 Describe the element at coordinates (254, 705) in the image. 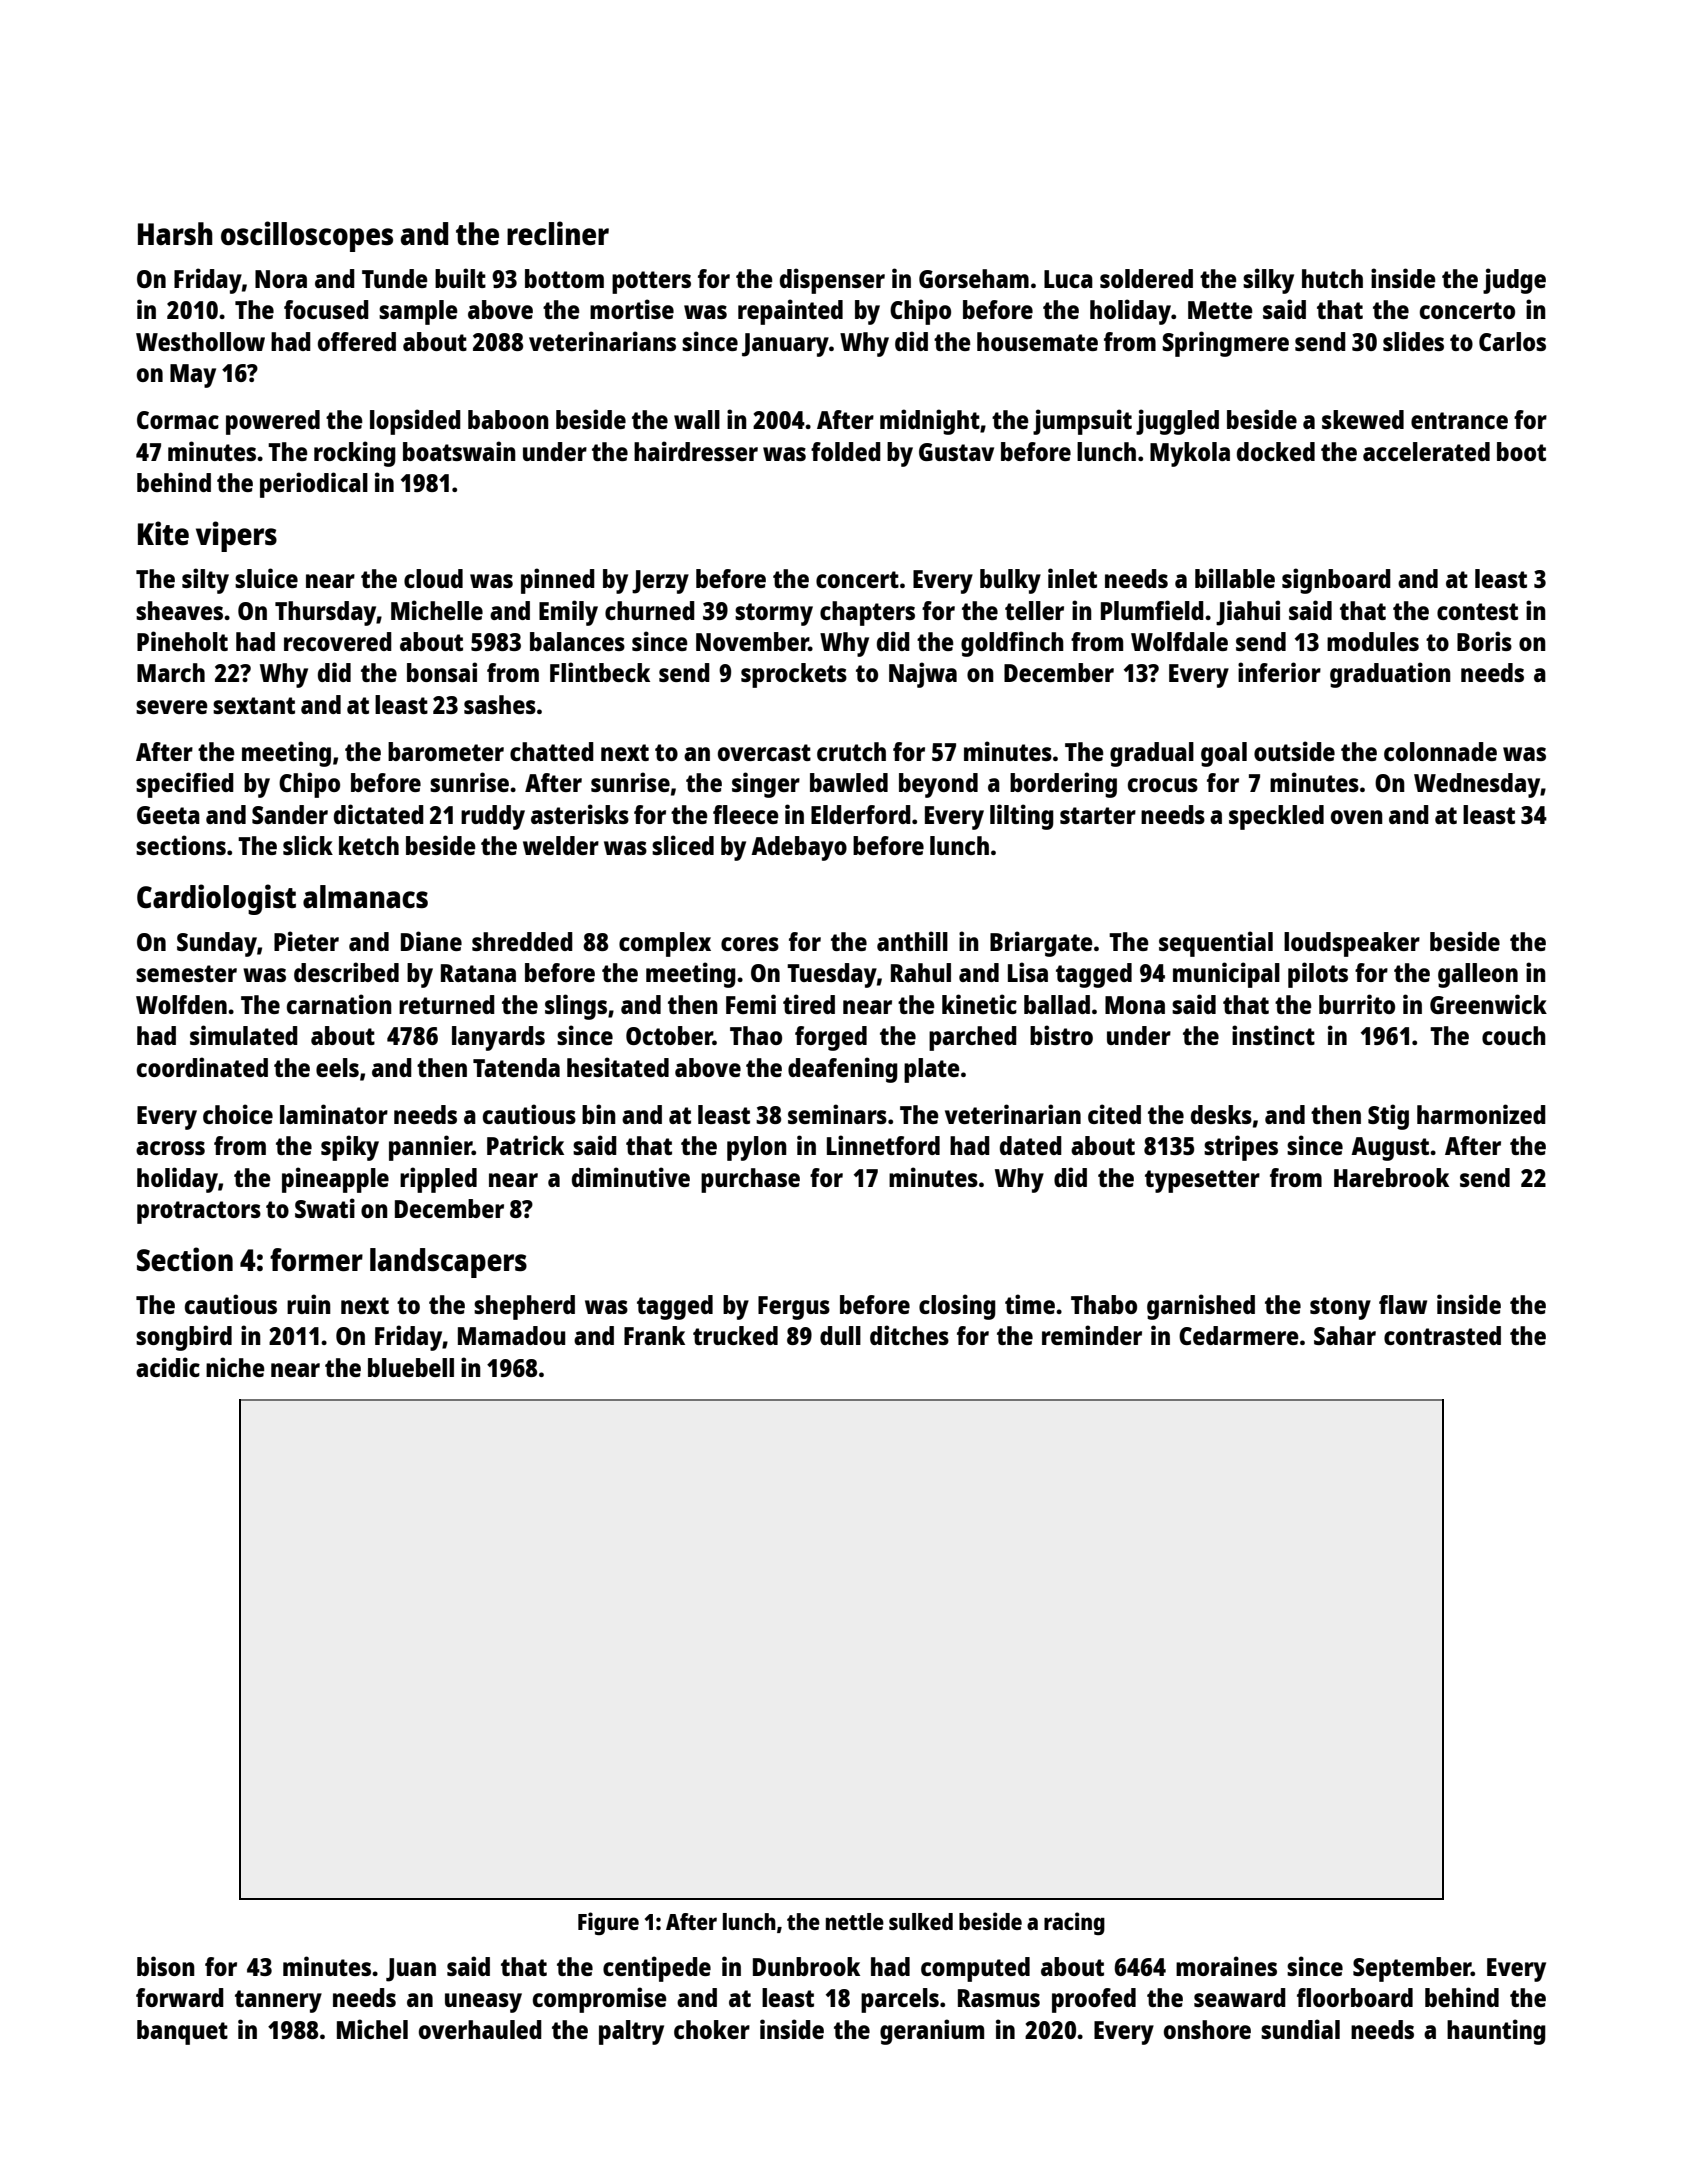

I see `sextant` at that location.
